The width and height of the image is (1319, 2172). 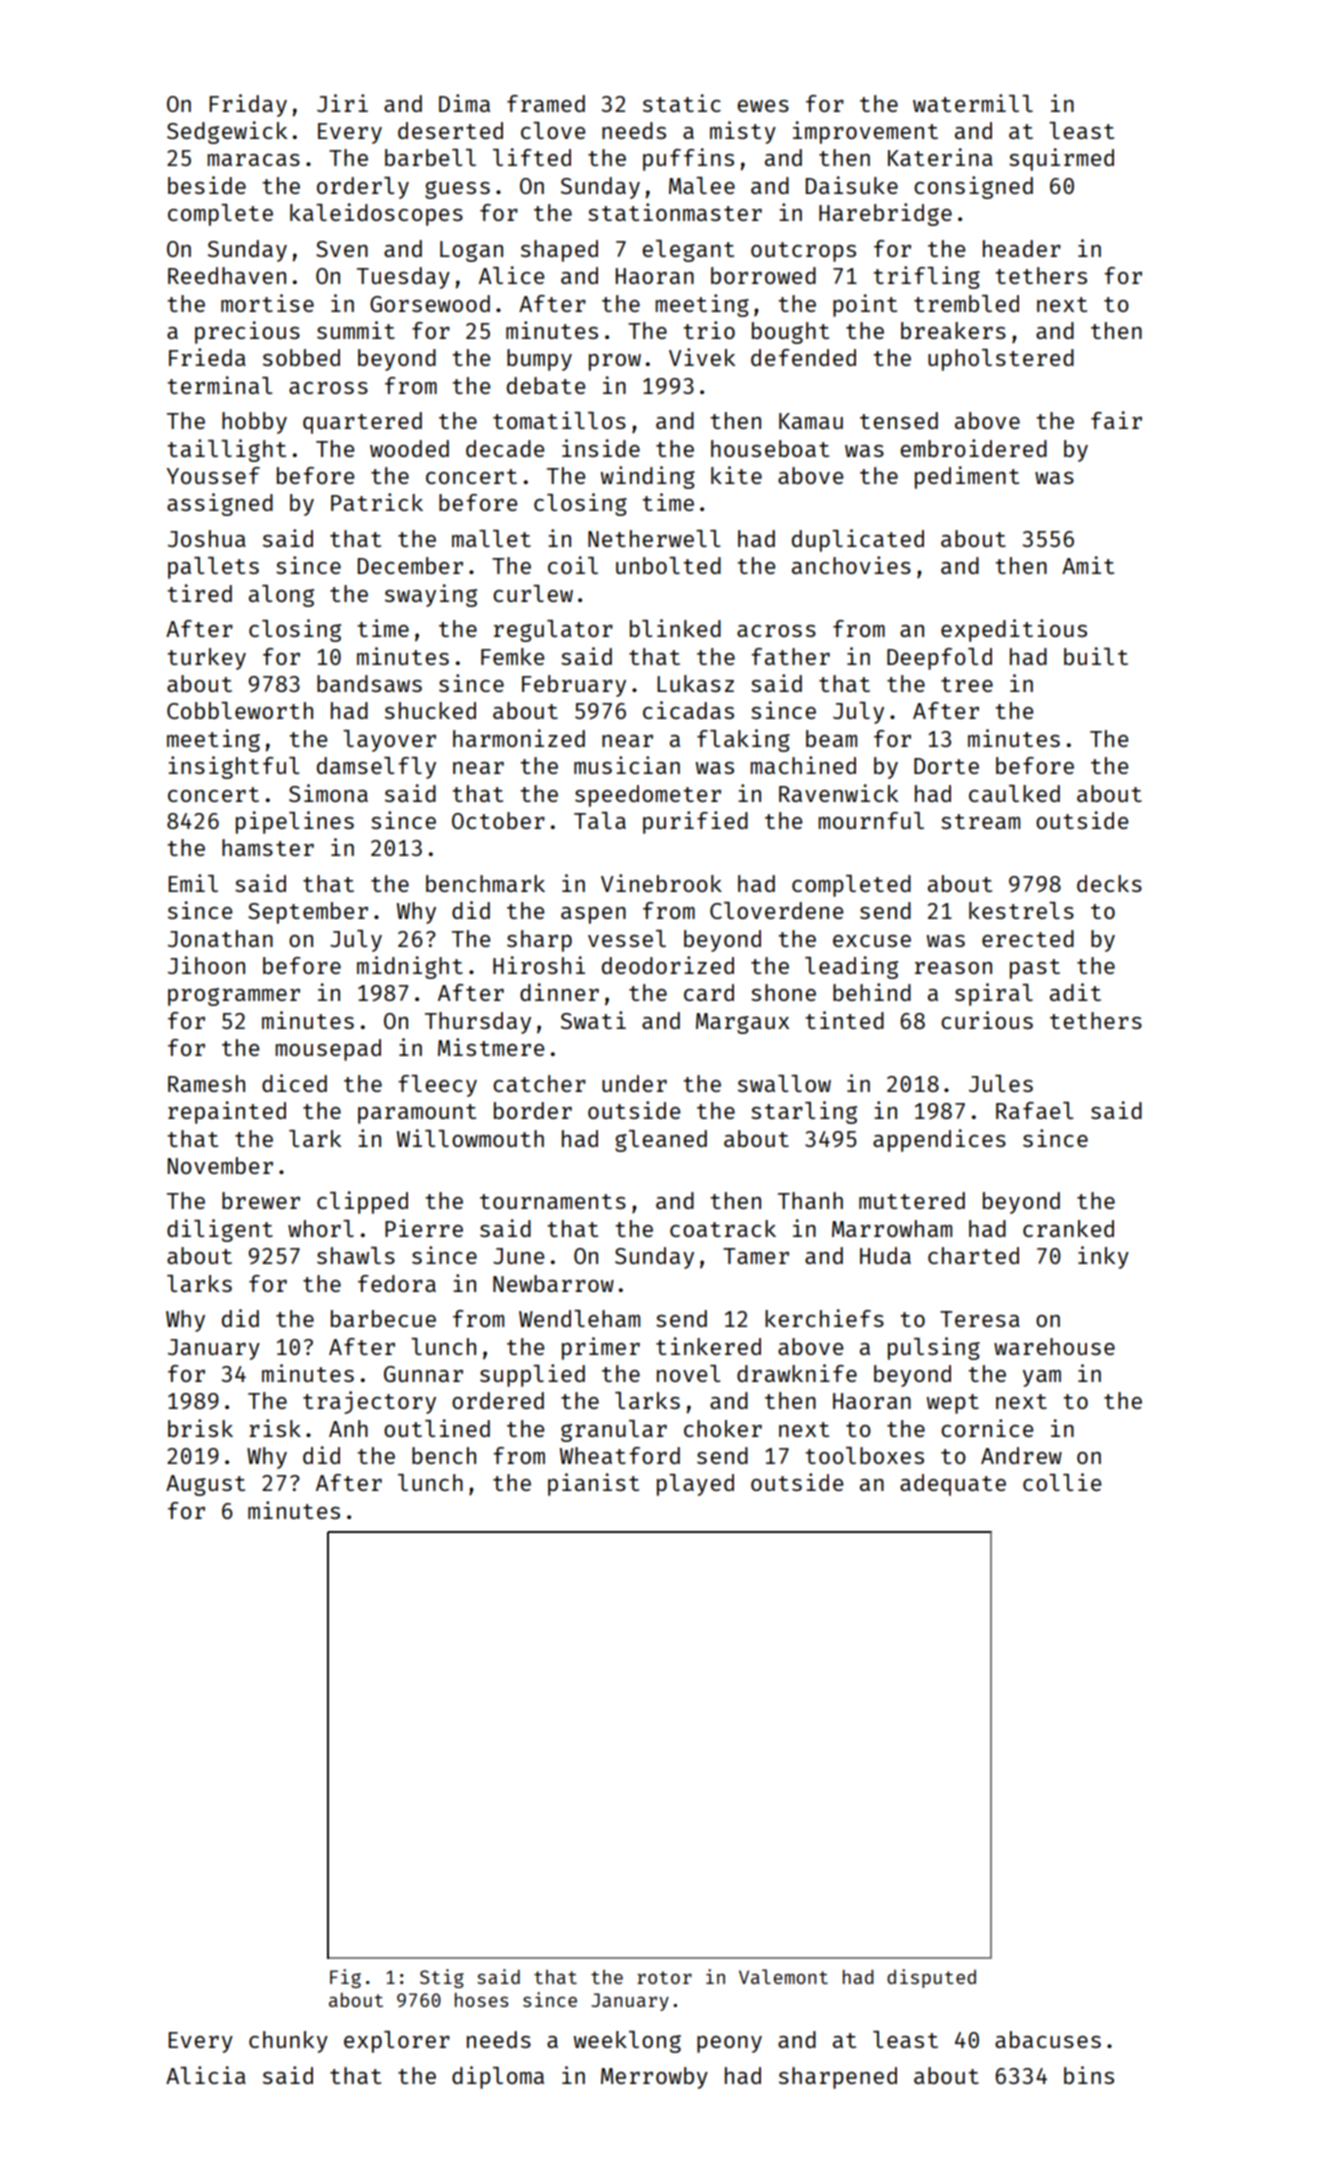 I want to click on Merrowby, so click(x=654, y=2078).
